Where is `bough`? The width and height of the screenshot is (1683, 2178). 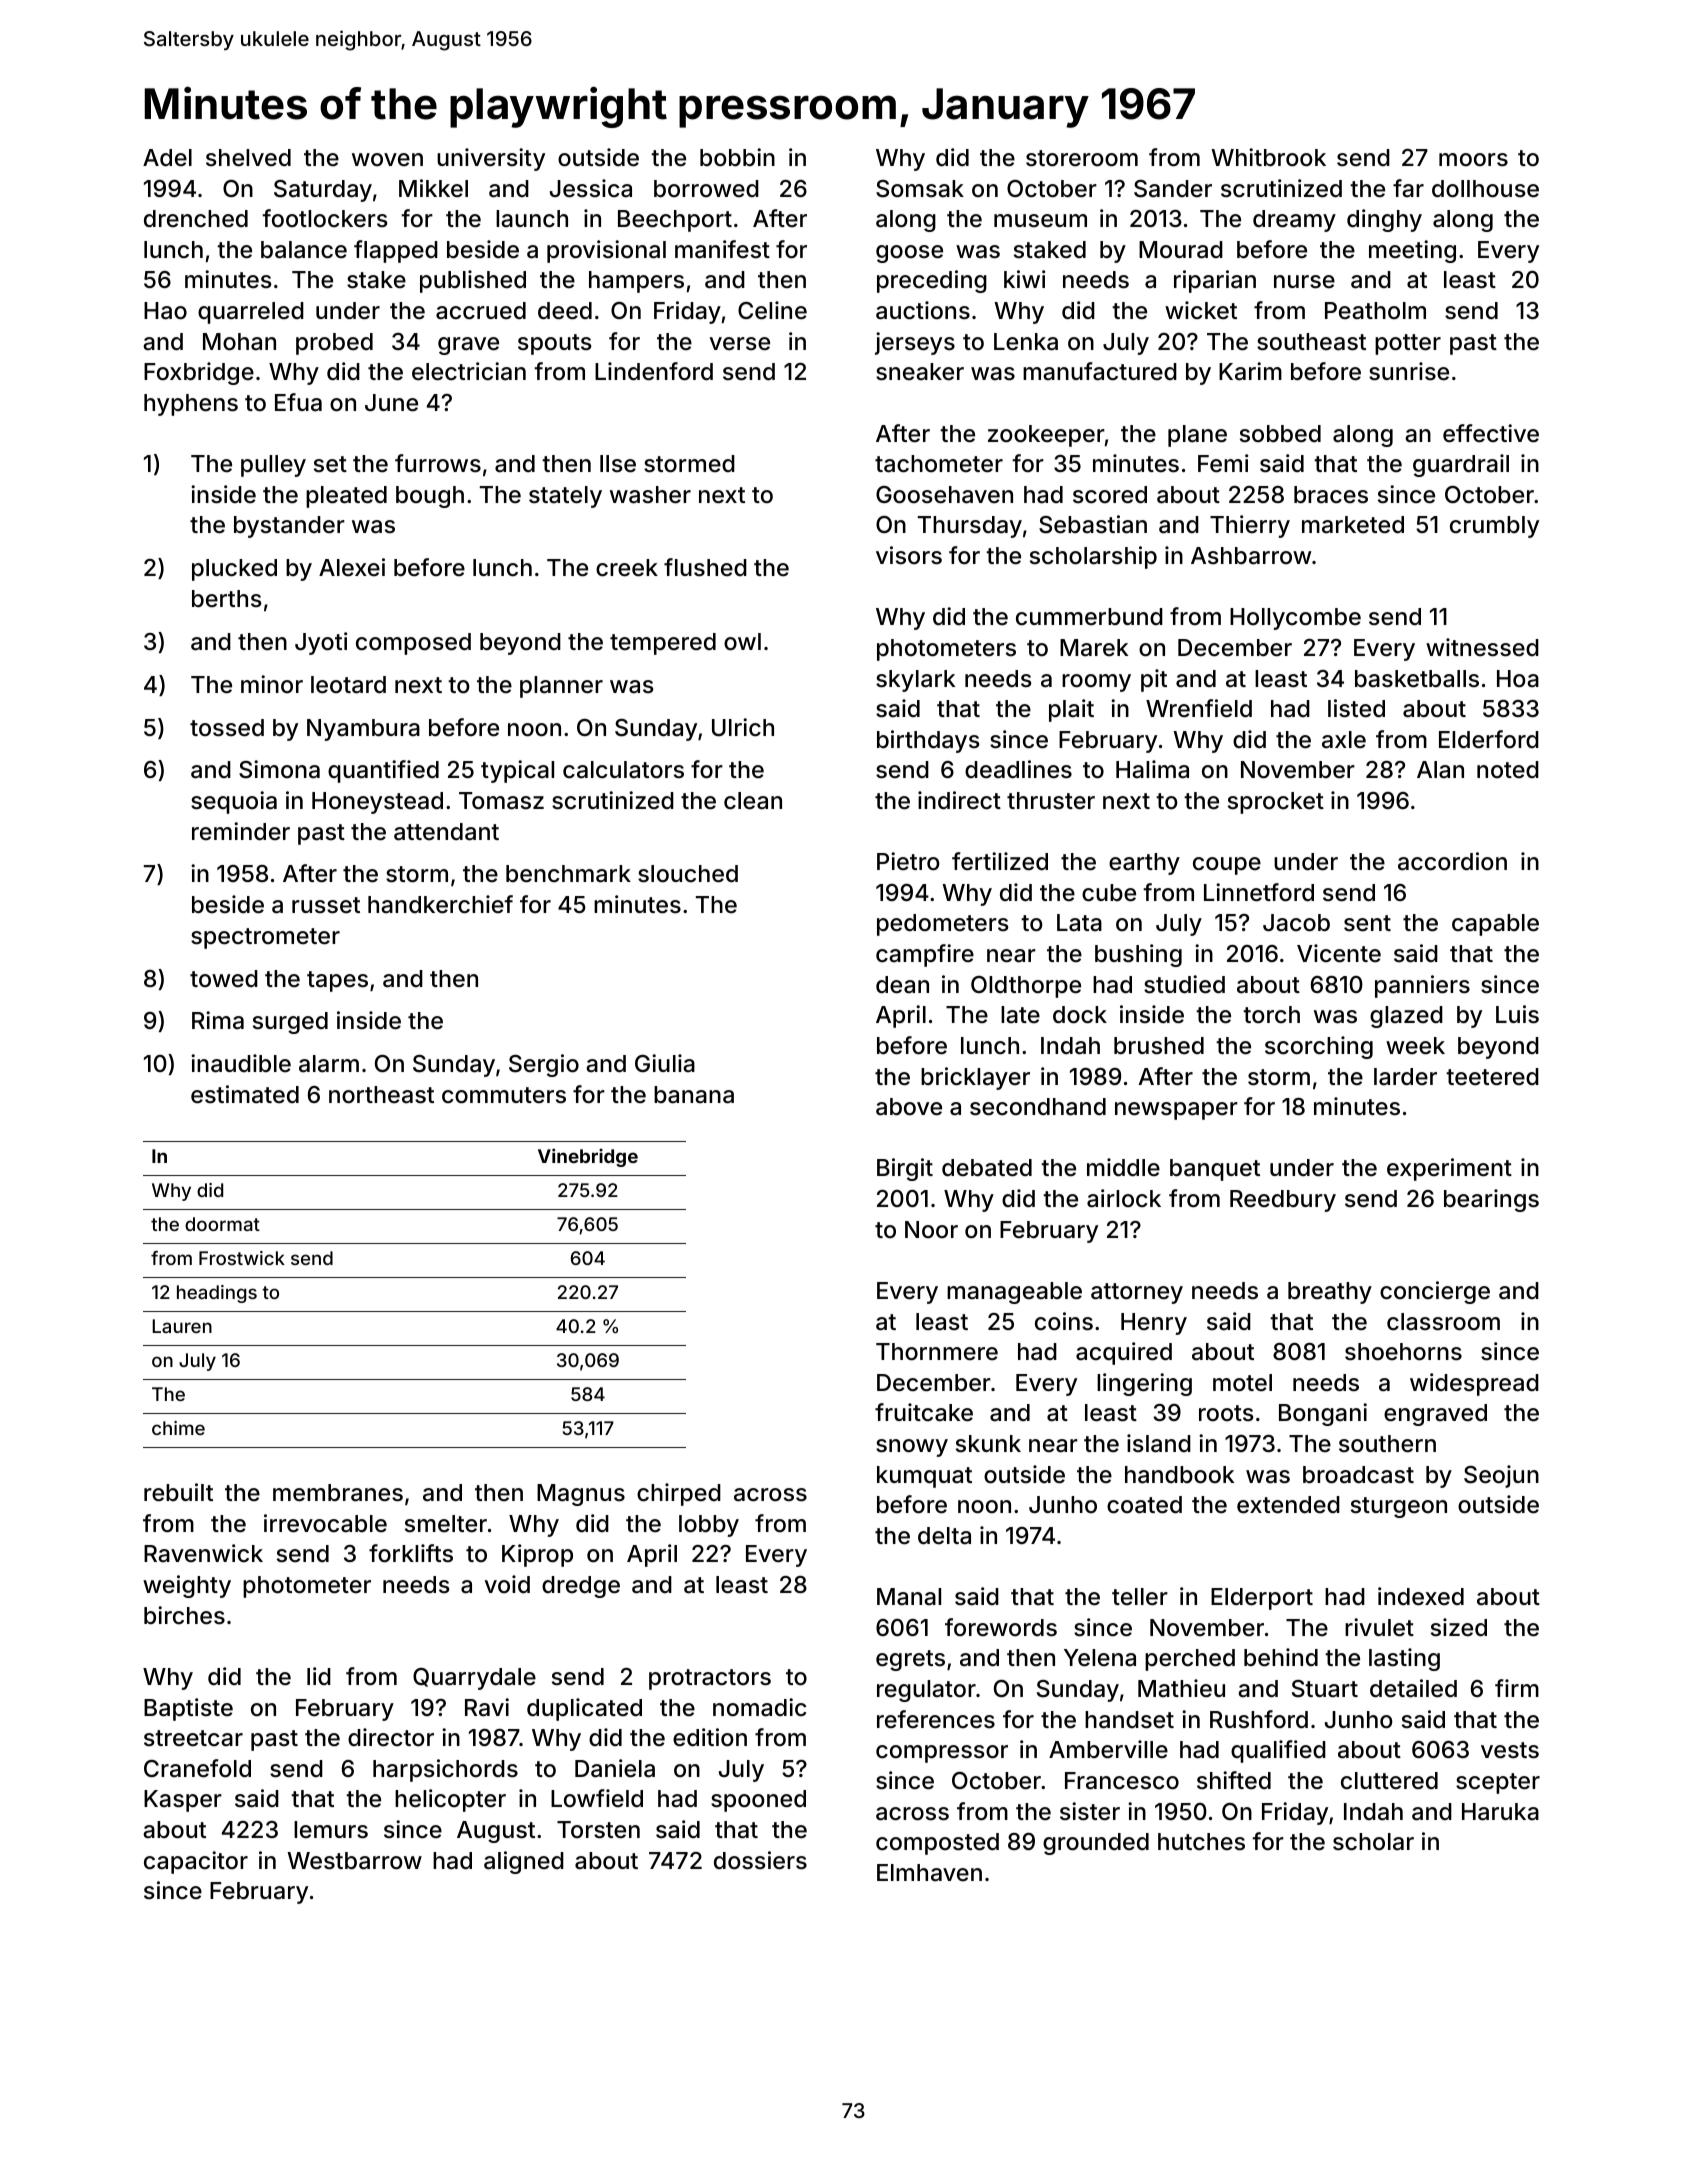 bough is located at coordinates (430, 497).
